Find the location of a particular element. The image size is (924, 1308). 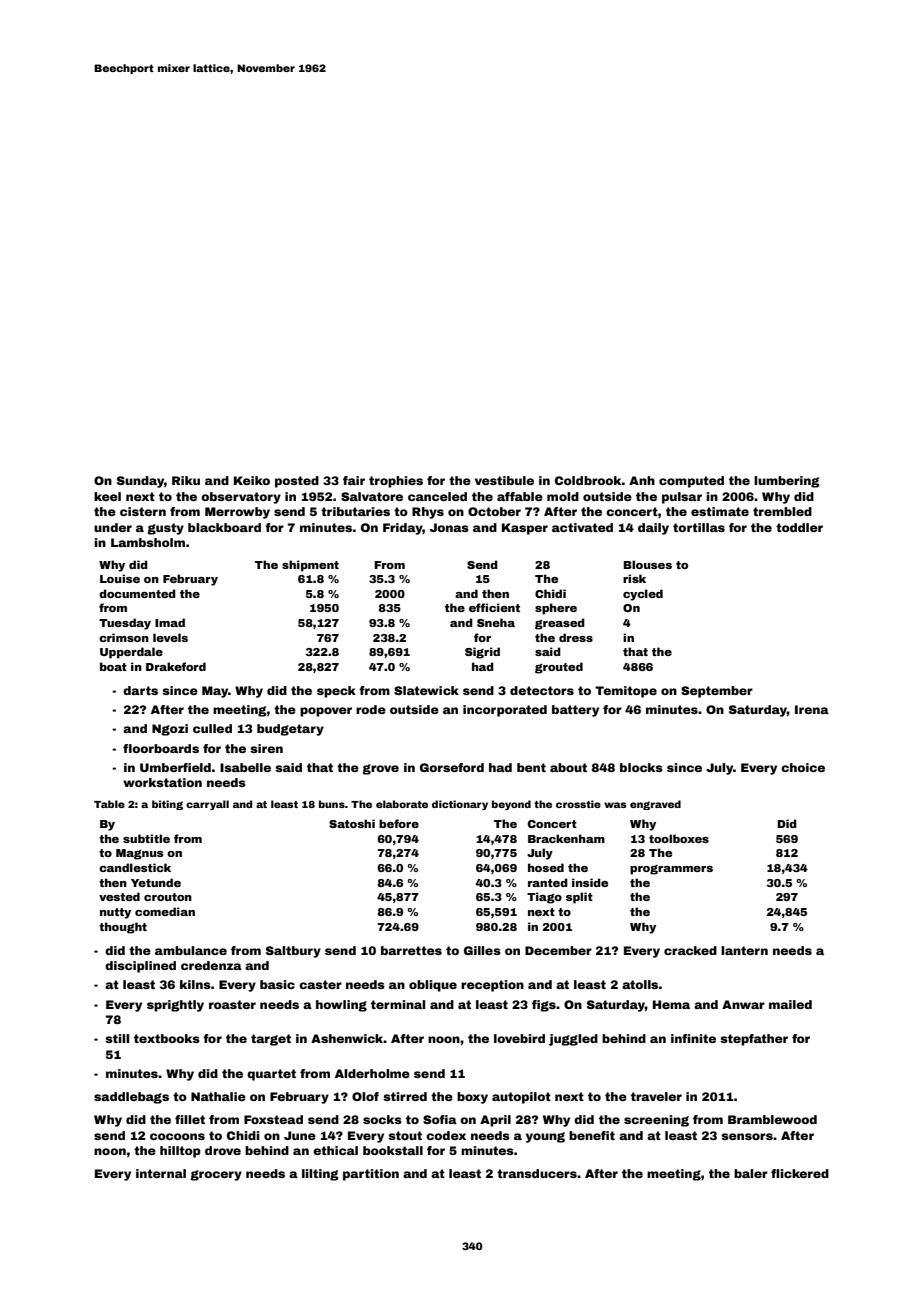

Irena is located at coordinates (812, 709).
